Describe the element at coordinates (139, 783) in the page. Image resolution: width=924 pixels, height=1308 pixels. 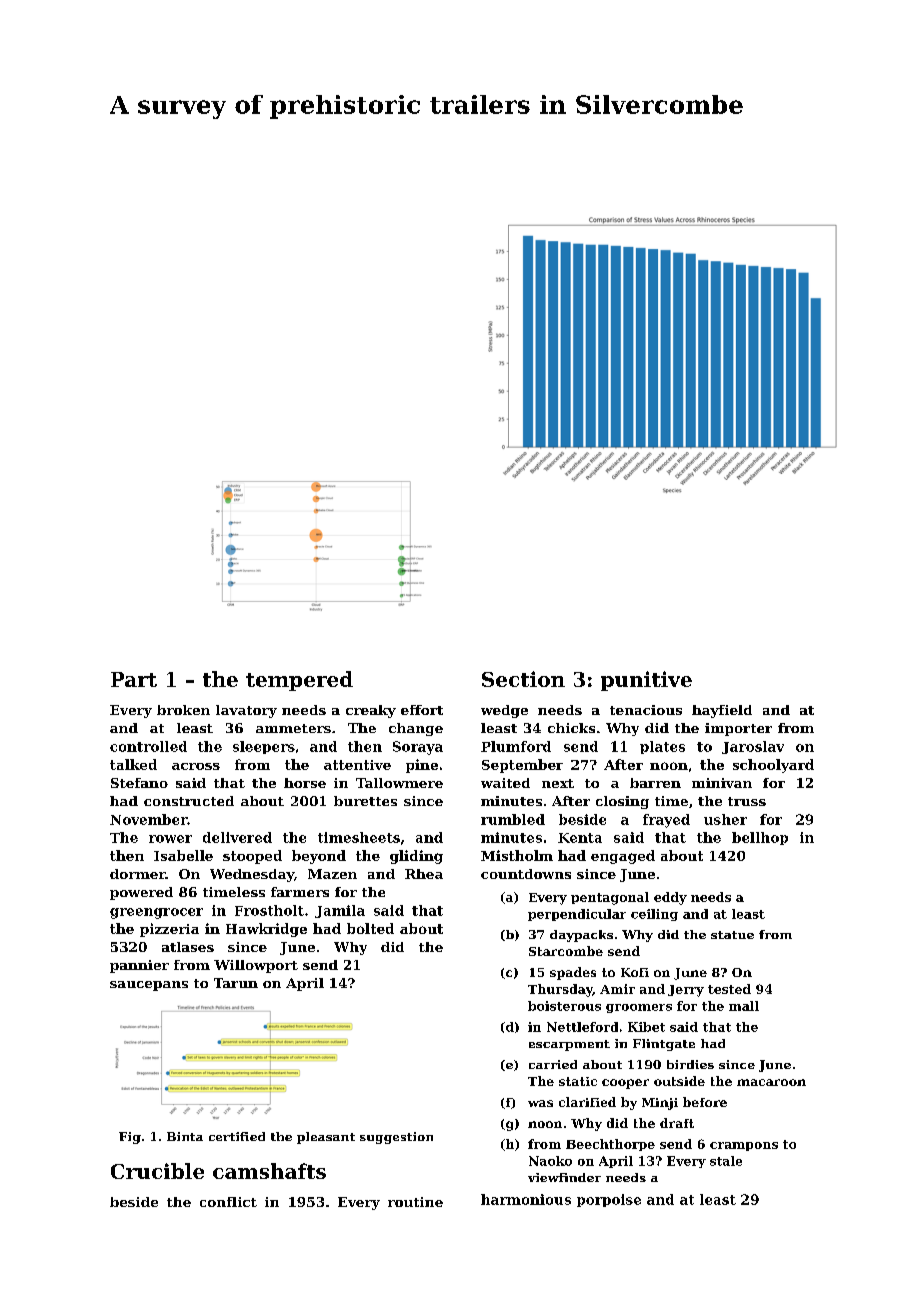
I see `Stefano` at that location.
